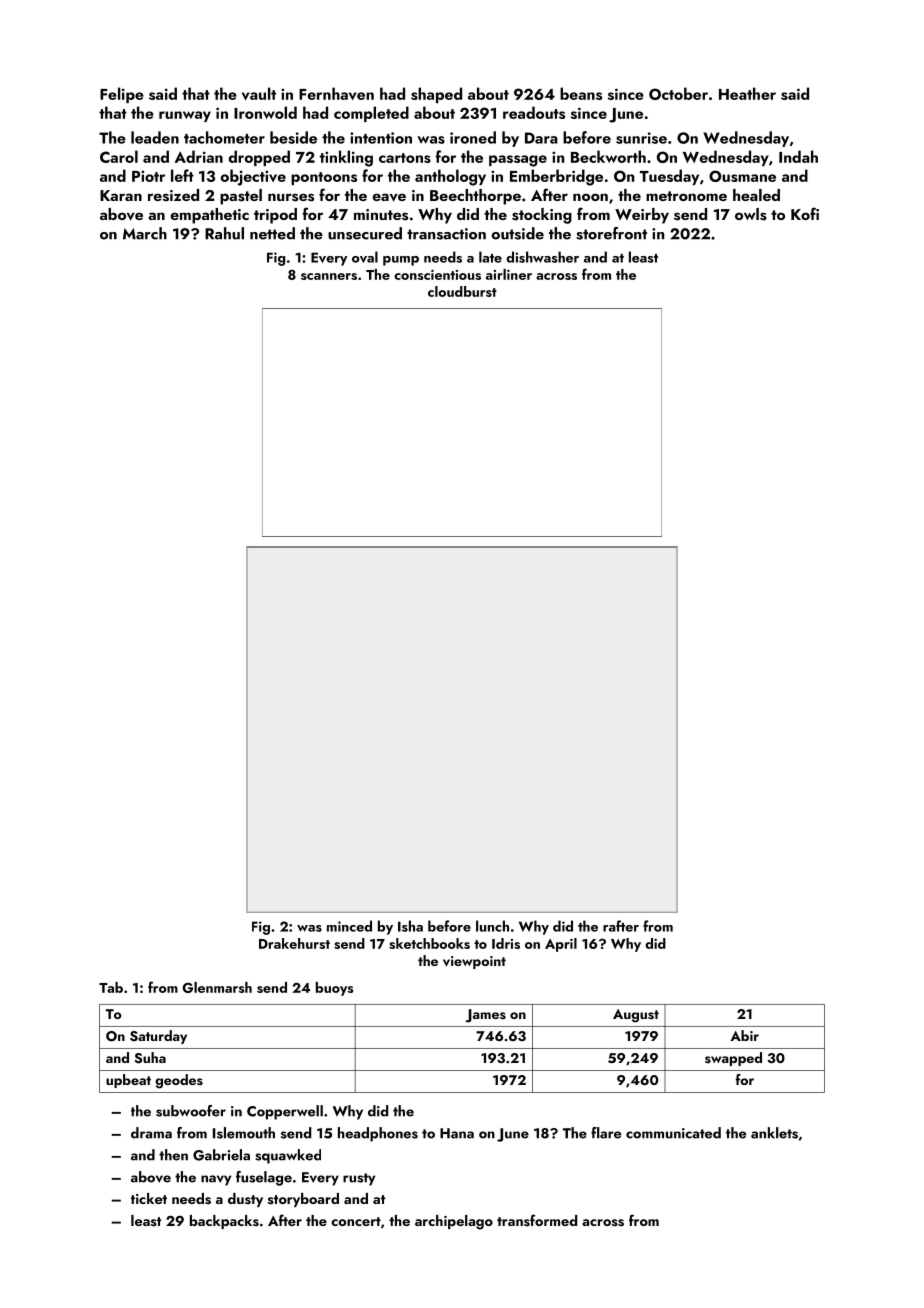  What do you see at coordinates (774, 1133) in the screenshot?
I see `anklets` at bounding box center [774, 1133].
